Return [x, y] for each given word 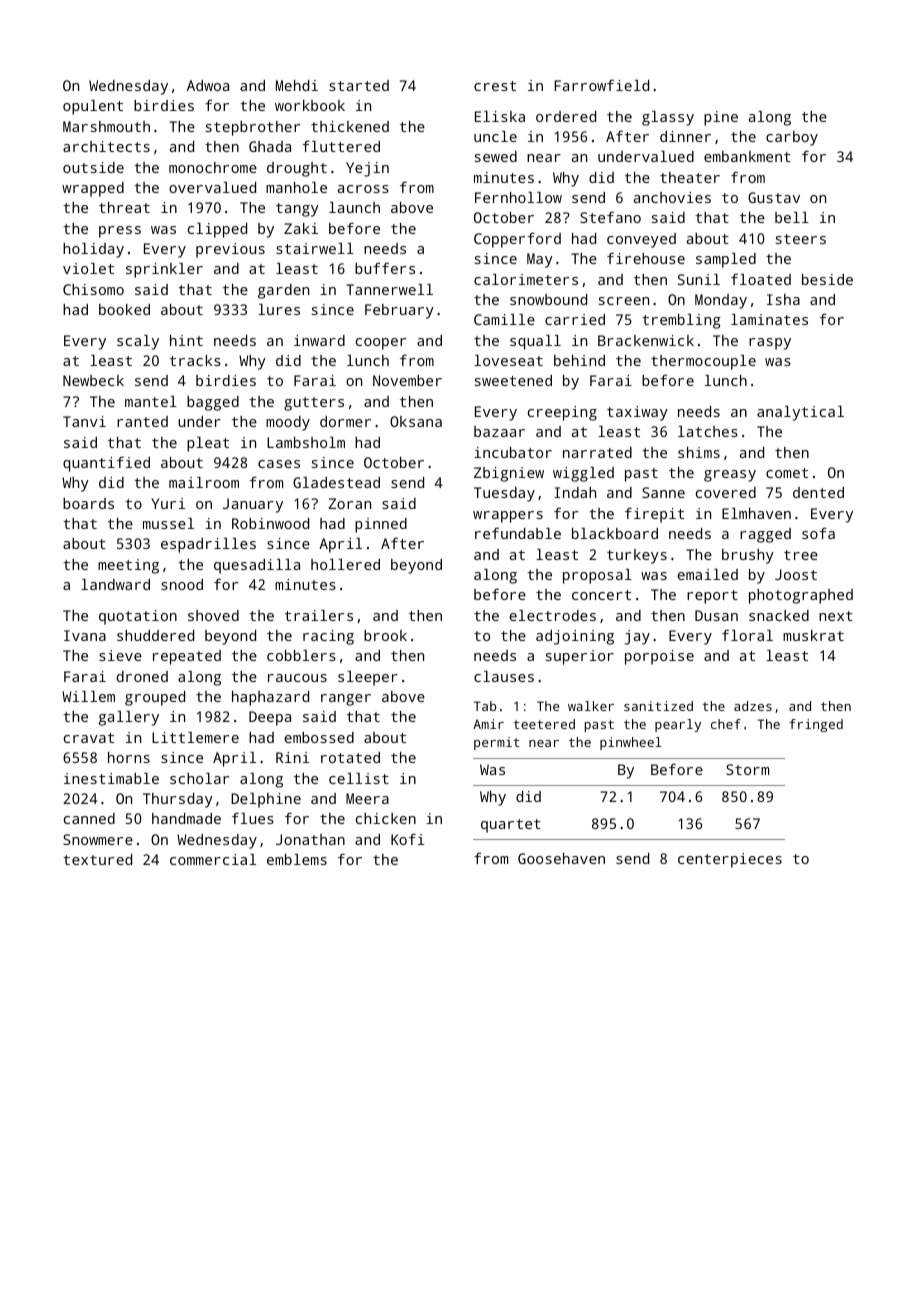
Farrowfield [601, 85]
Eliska [500, 116]
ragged [765, 535]
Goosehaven [561, 858]
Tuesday [504, 494]
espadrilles [208, 545]
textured [97, 859]
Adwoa [208, 85]
